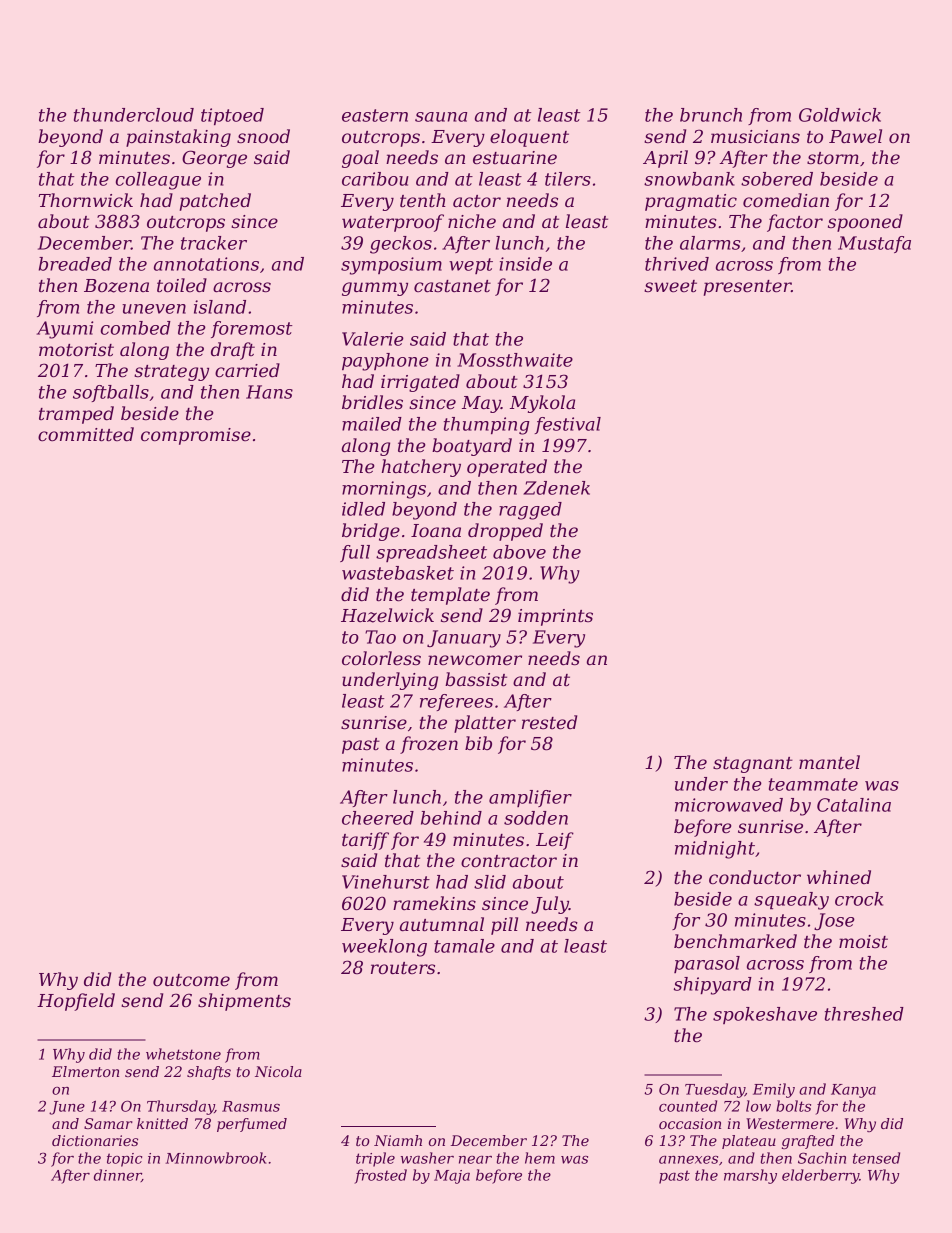 This screenshot has width=952, height=1233. What do you see at coordinates (691, 202) in the screenshot?
I see `pragmatic` at bounding box center [691, 202].
